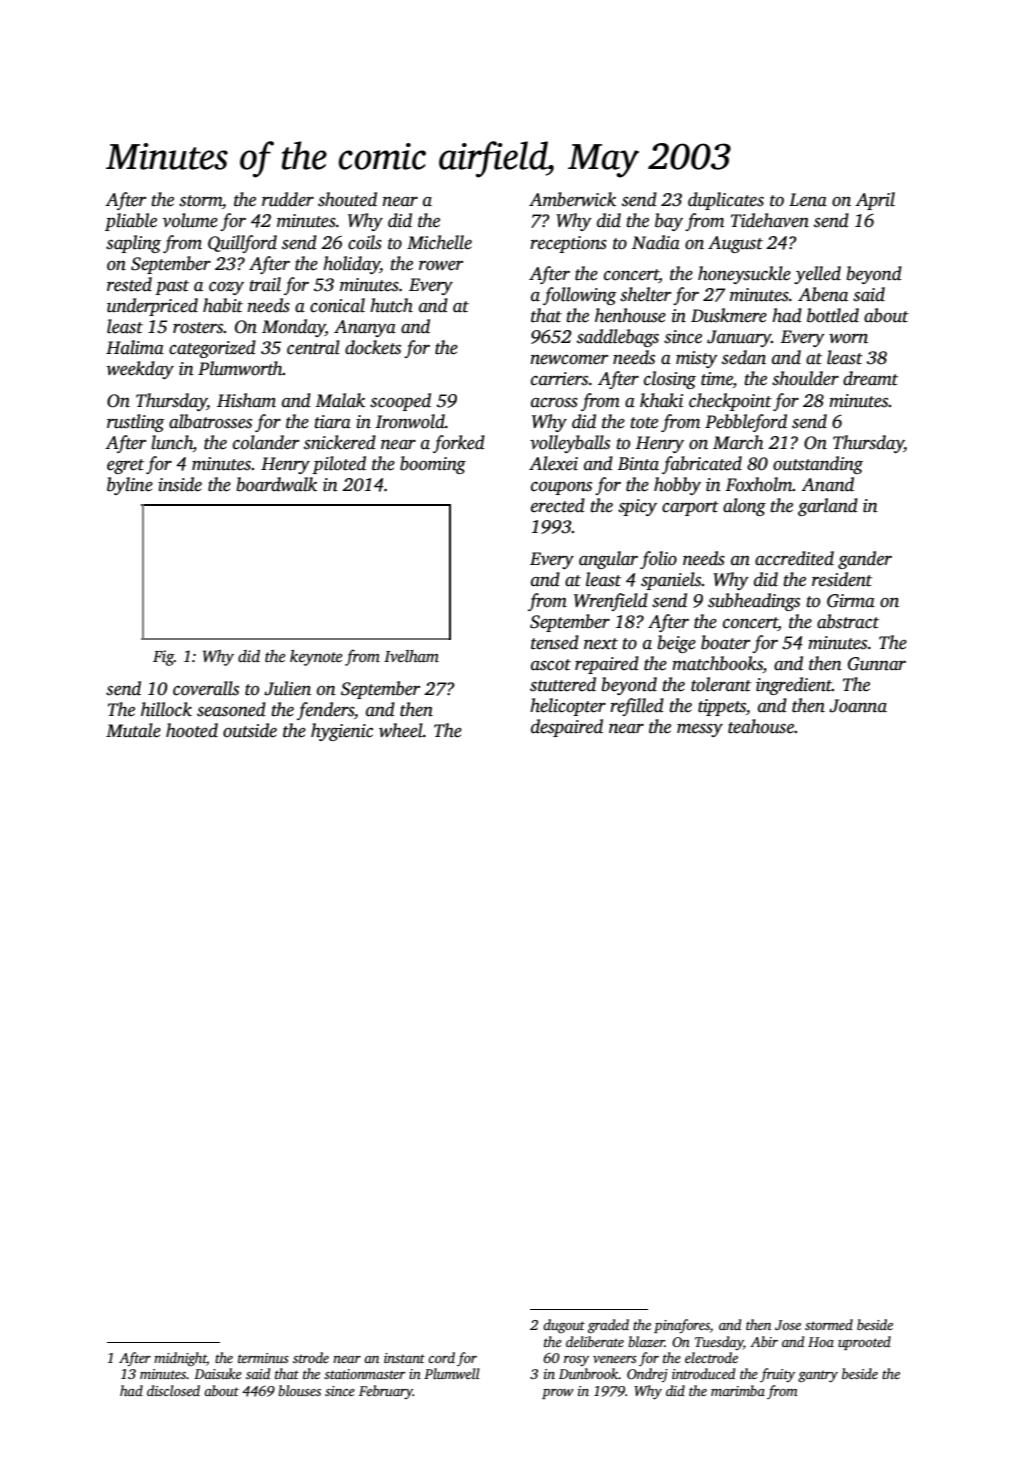  Describe the element at coordinates (163, 658) in the page. I see `Fig` at that location.
